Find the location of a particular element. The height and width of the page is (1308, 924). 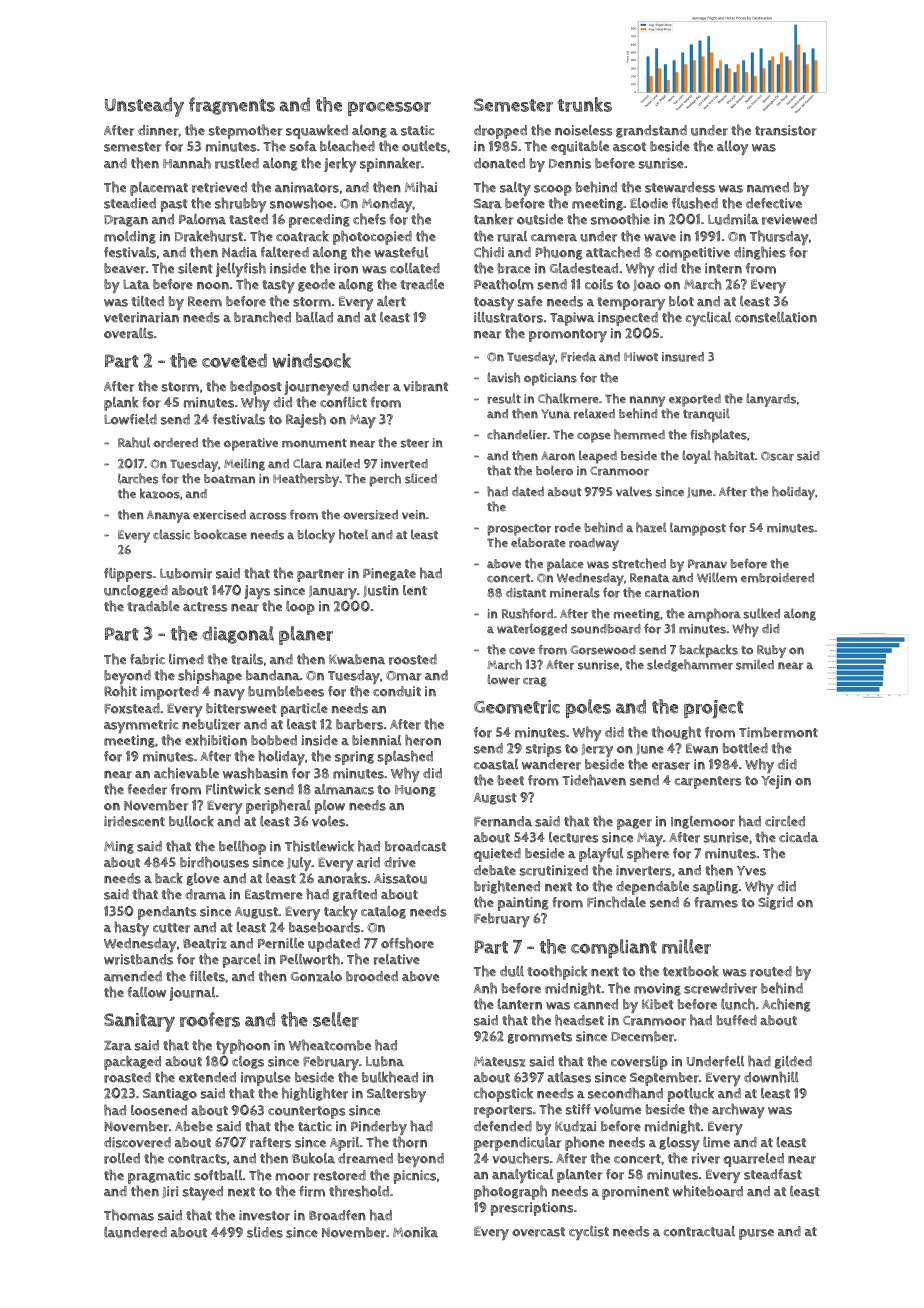

prospector is located at coordinates (519, 530).
